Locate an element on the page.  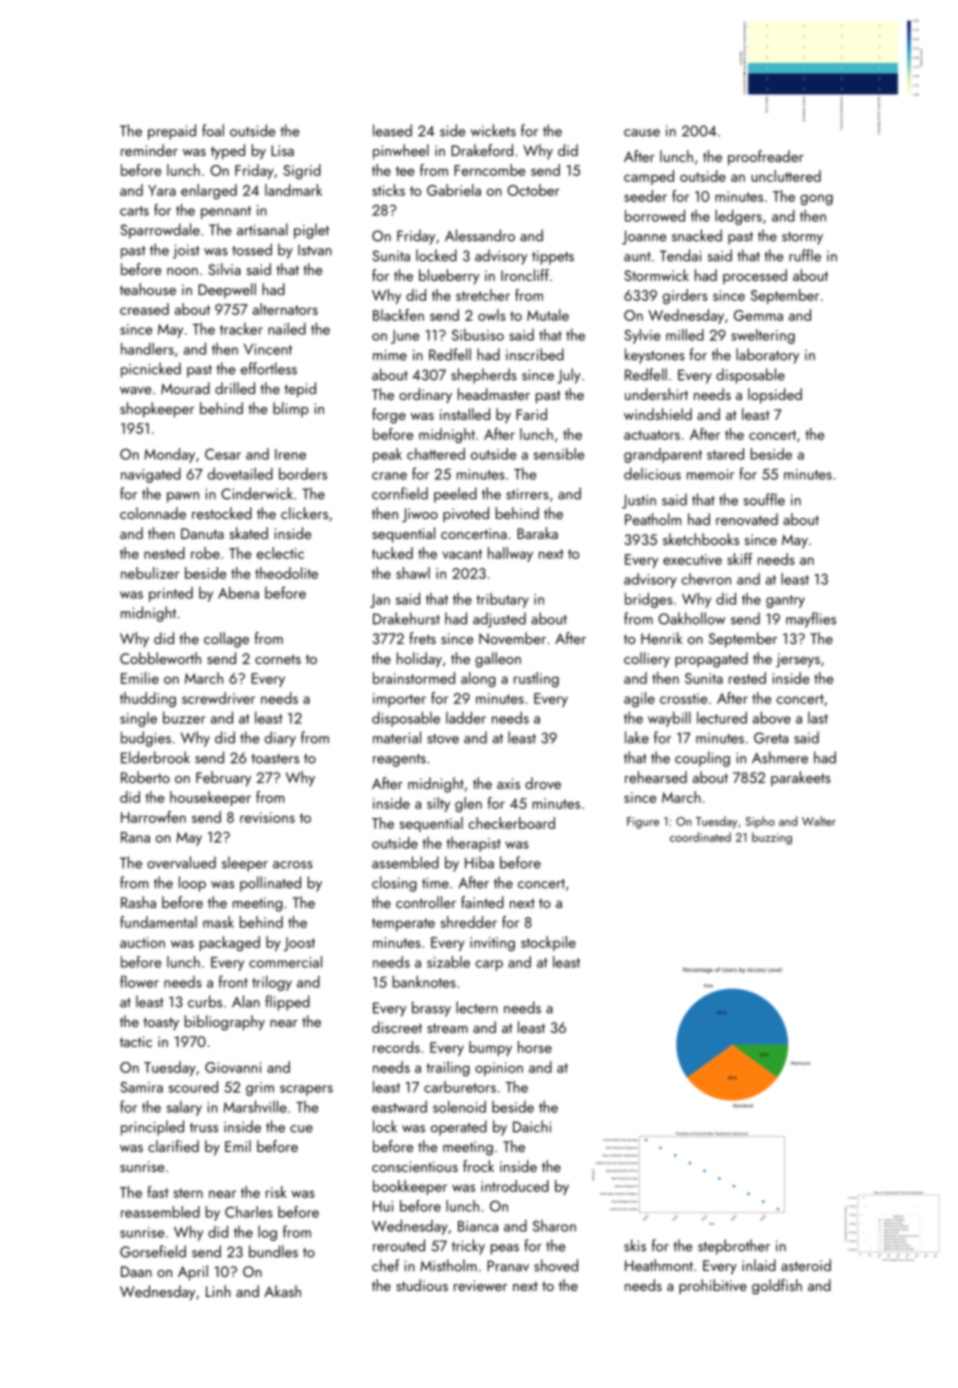
theodolite is located at coordinates (286, 573).
